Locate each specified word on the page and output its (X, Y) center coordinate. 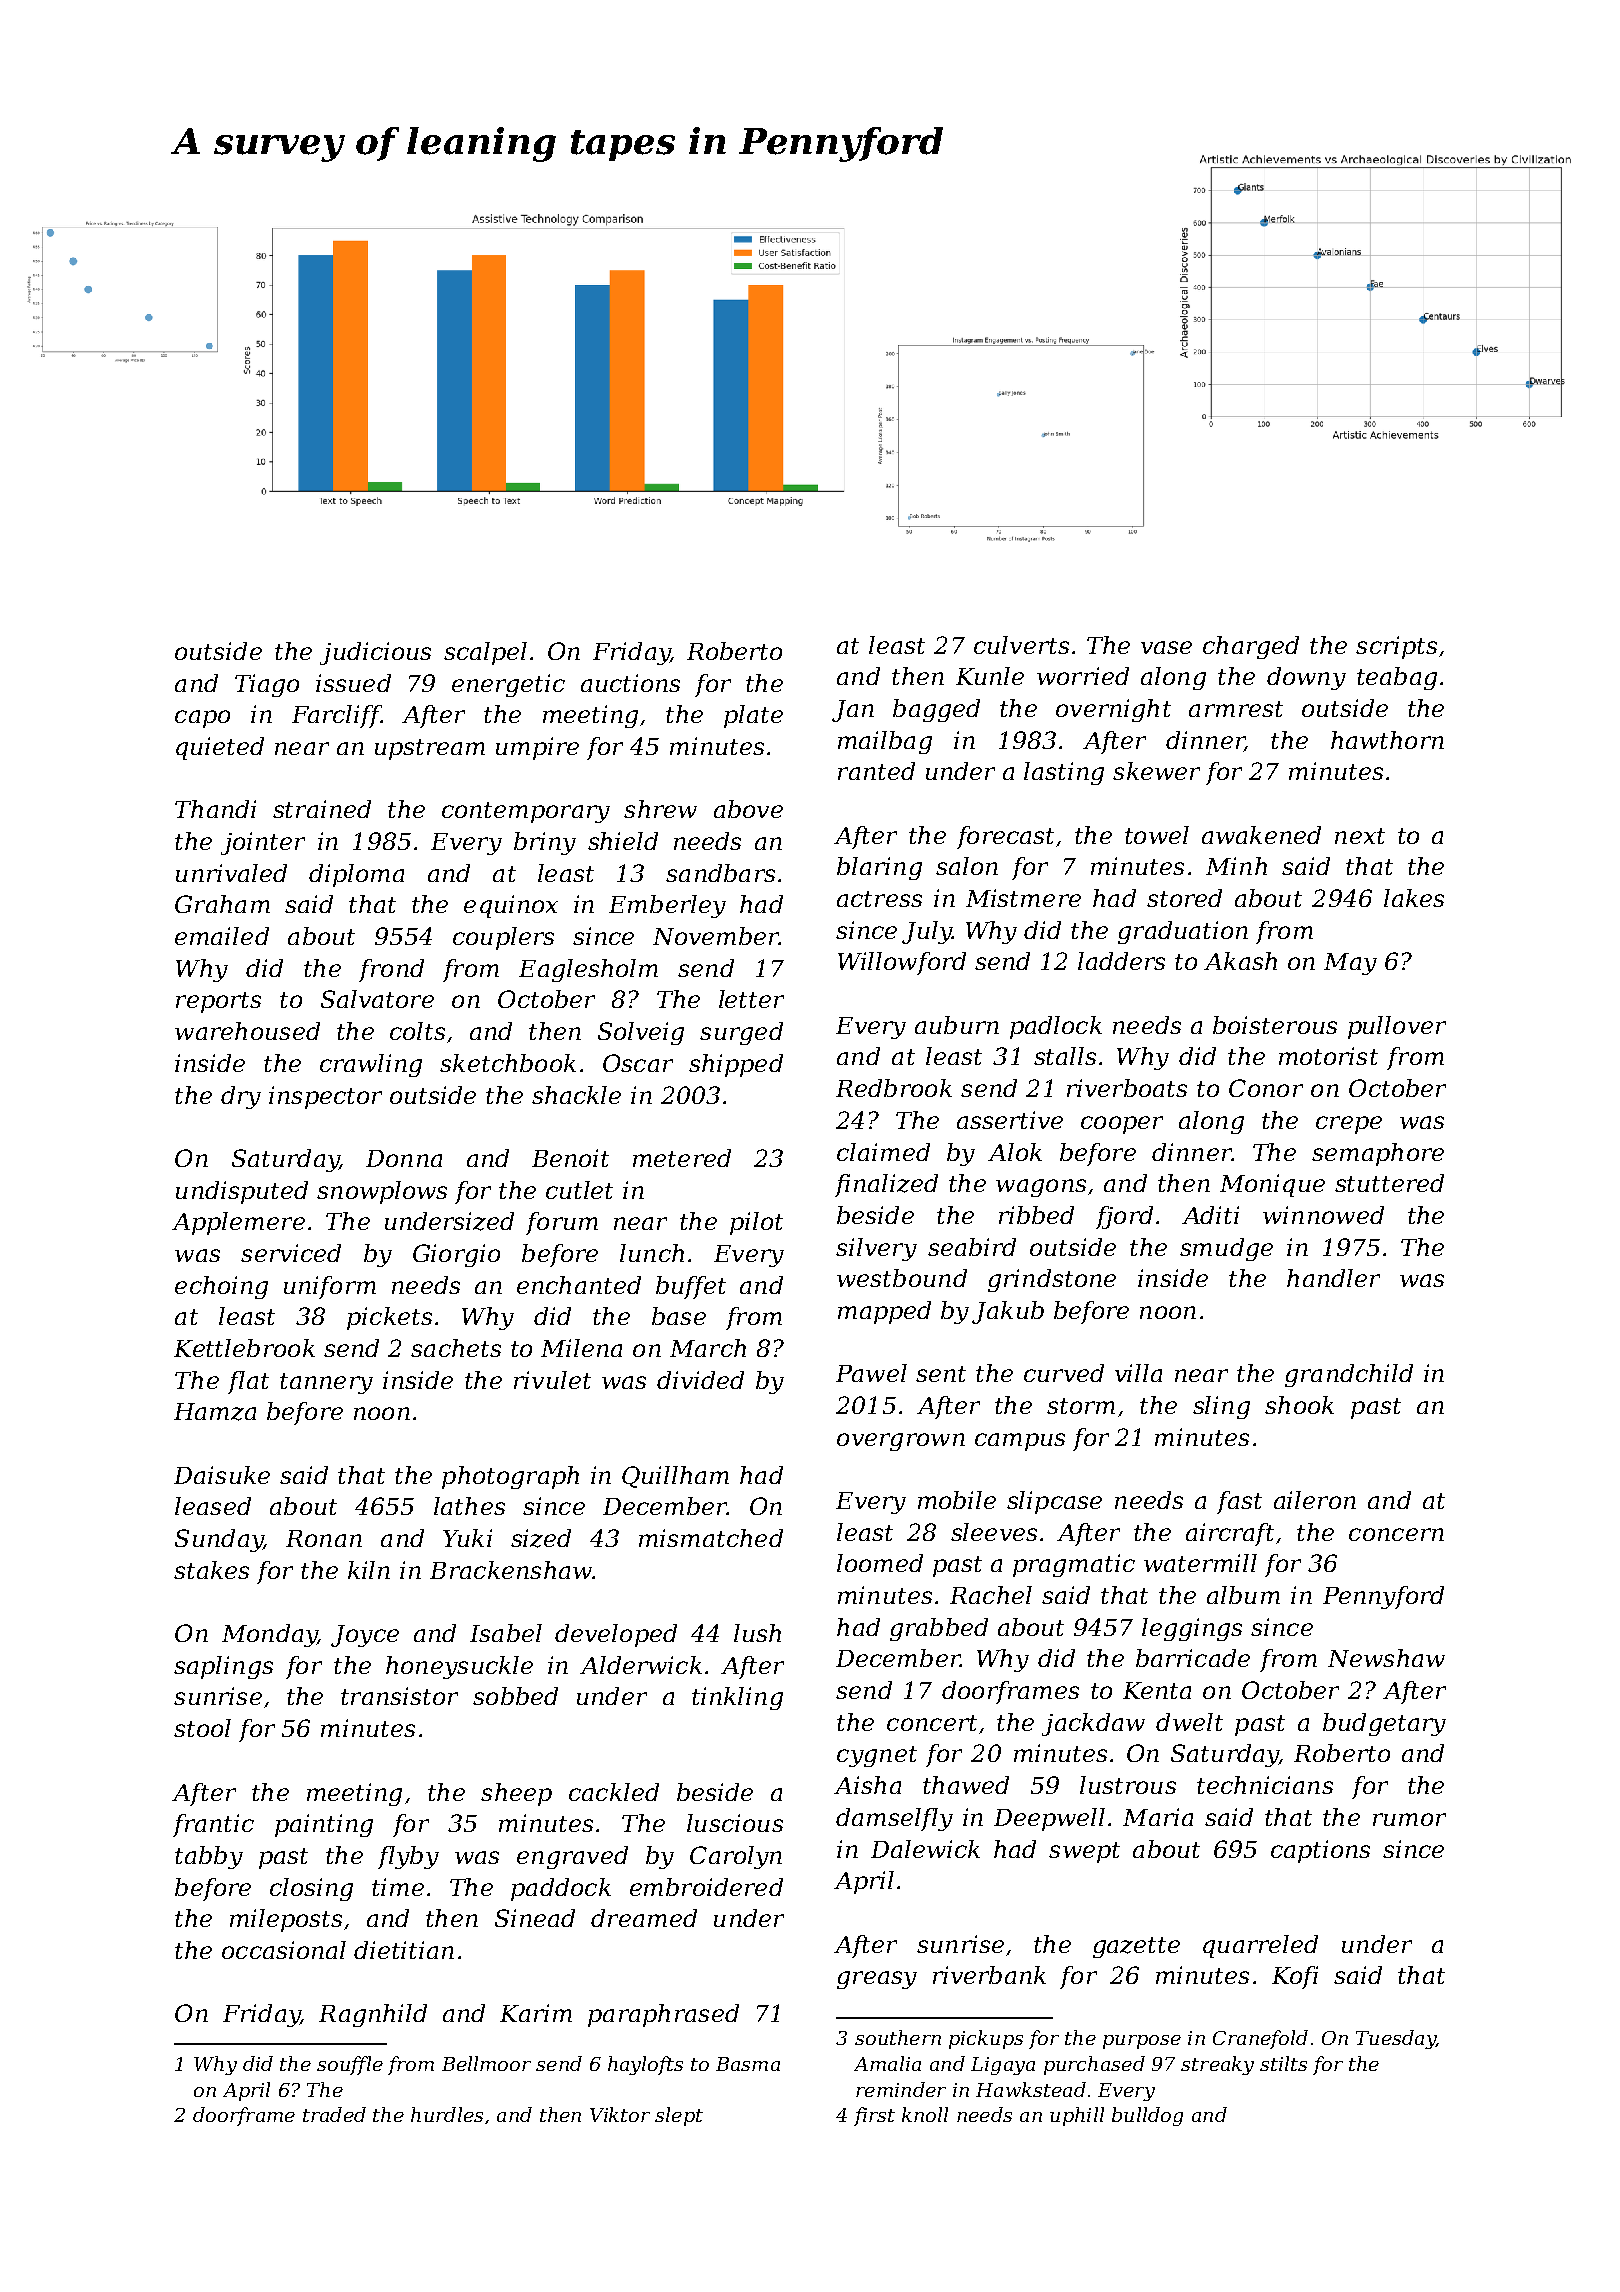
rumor (1409, 1819)
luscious (735, 1823)
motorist (1328, 1056)
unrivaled (231, 873)
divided (700, 1380)
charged (1251, 647)
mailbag (885, 742)
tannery (326, 1383)
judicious (375, 653)
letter (751, 999)
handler (1333, 1278)
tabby (209, 1857)
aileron (1315, 1500)
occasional (284, 1950)
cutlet (579, 1190)
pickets (389, 1318)
